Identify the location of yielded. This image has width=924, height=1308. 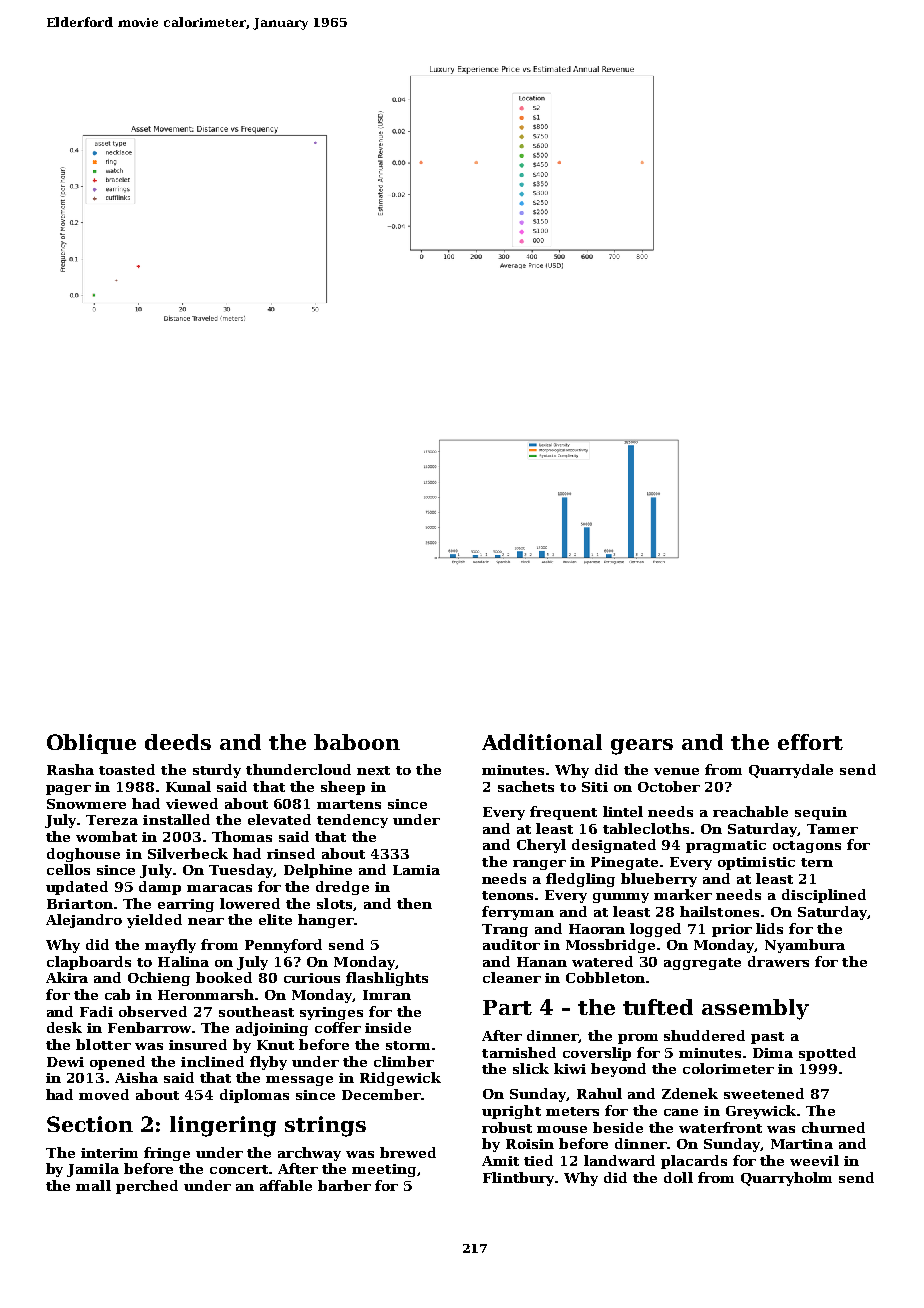
(154, 921).
